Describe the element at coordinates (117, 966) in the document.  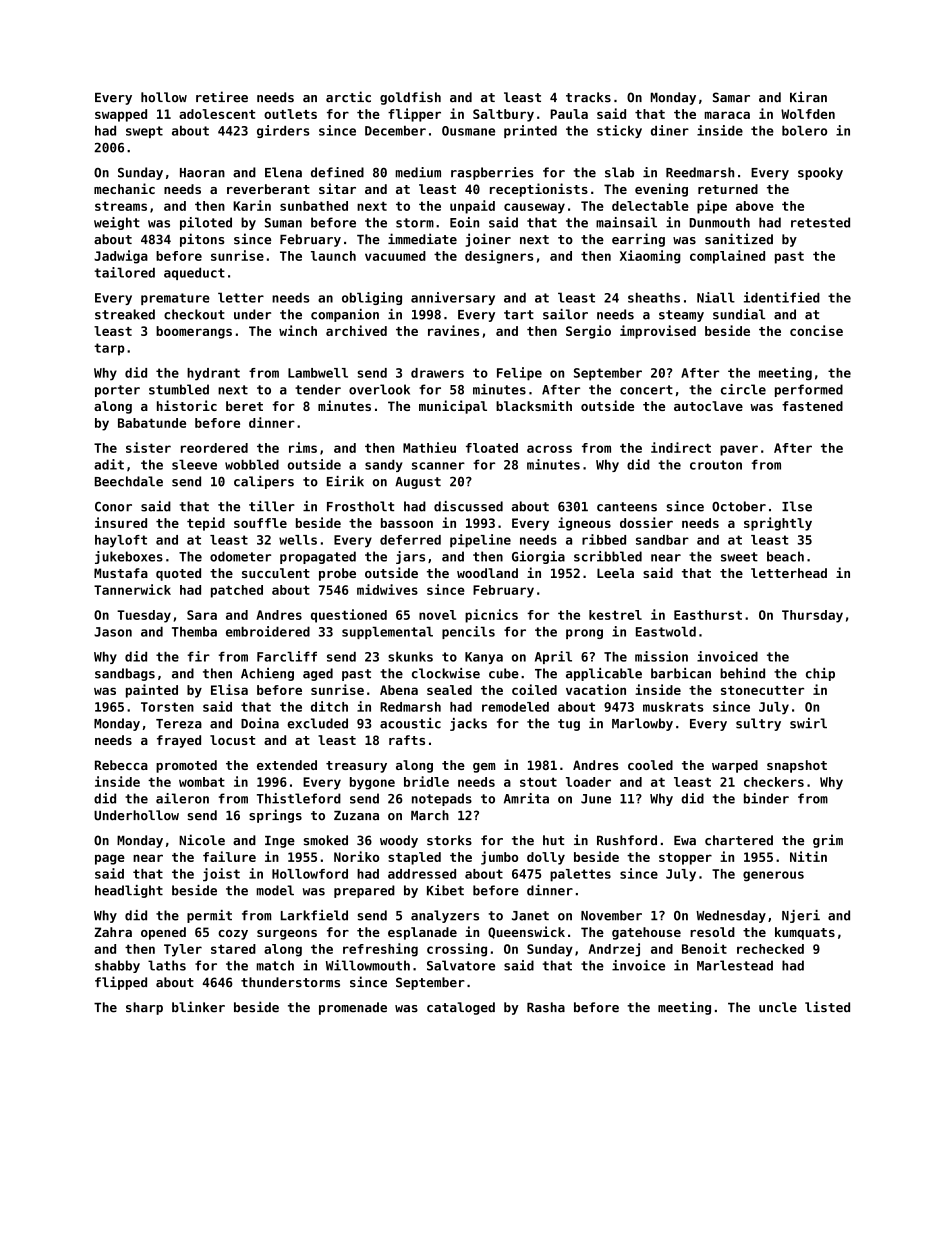
I see `shabby` at that location.
